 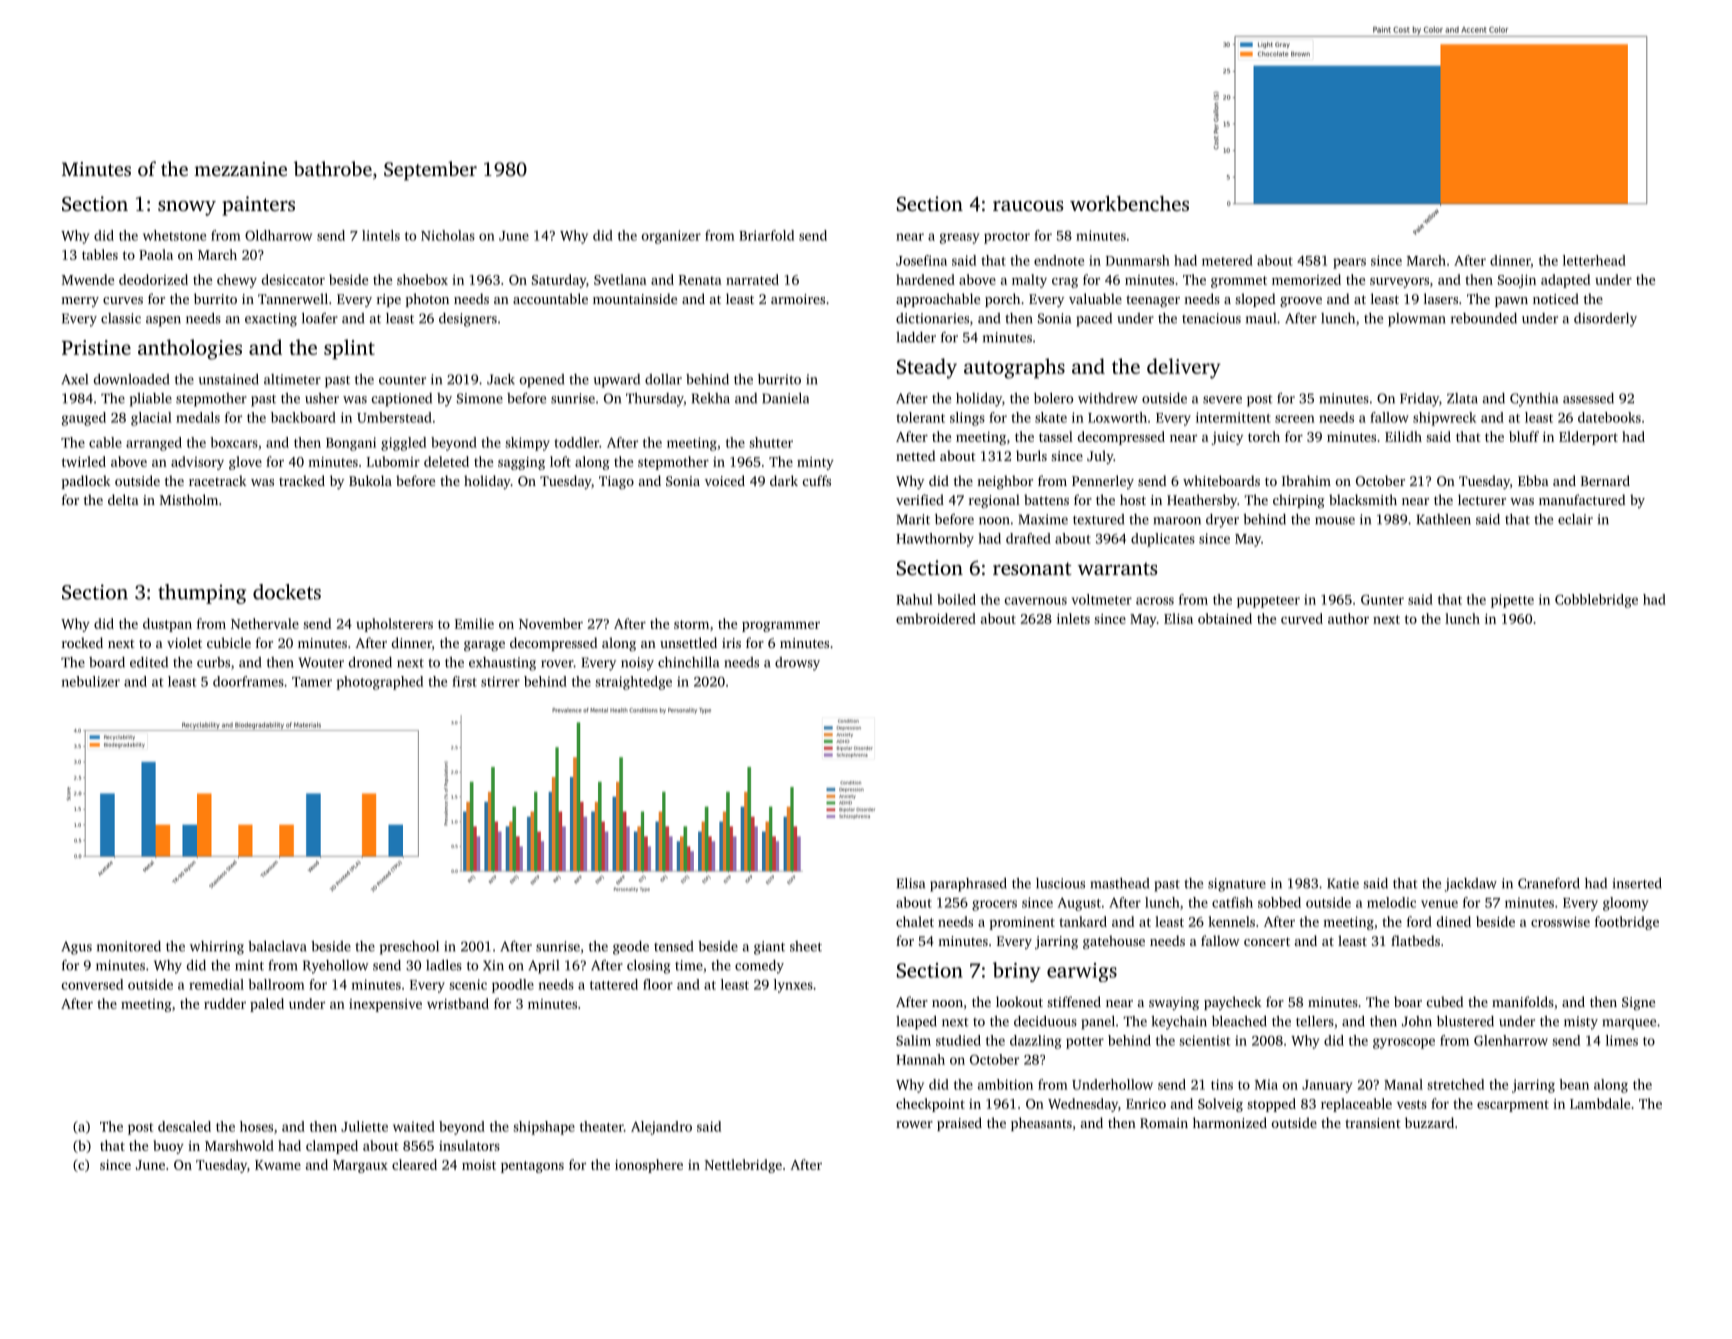 What do you see at coordinates (248, 681) in the screenshot?
I see `doorframes` at bounding box center [248, 681].
